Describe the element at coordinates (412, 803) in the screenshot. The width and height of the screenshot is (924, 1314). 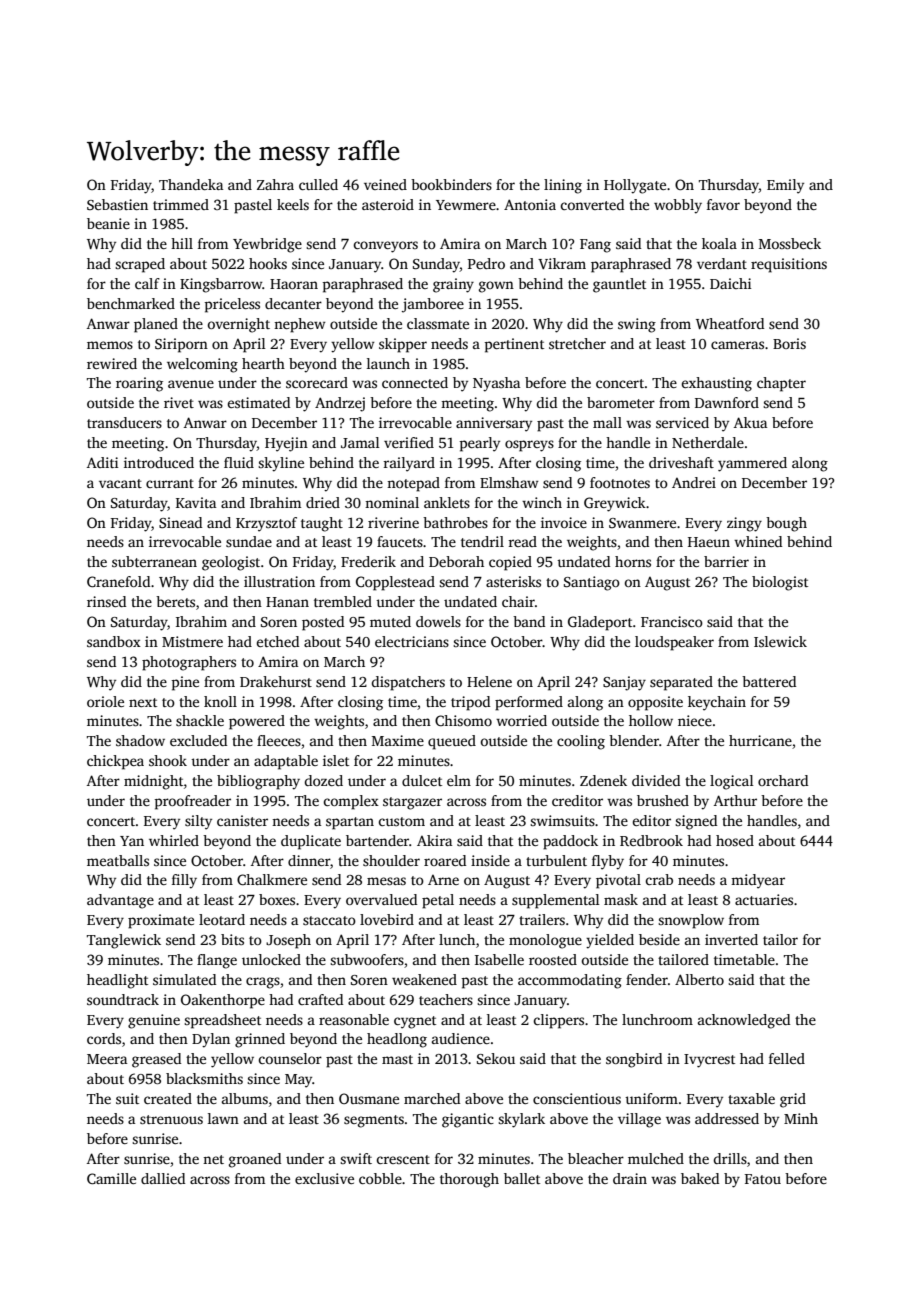
I see `stargazer` at that location.
